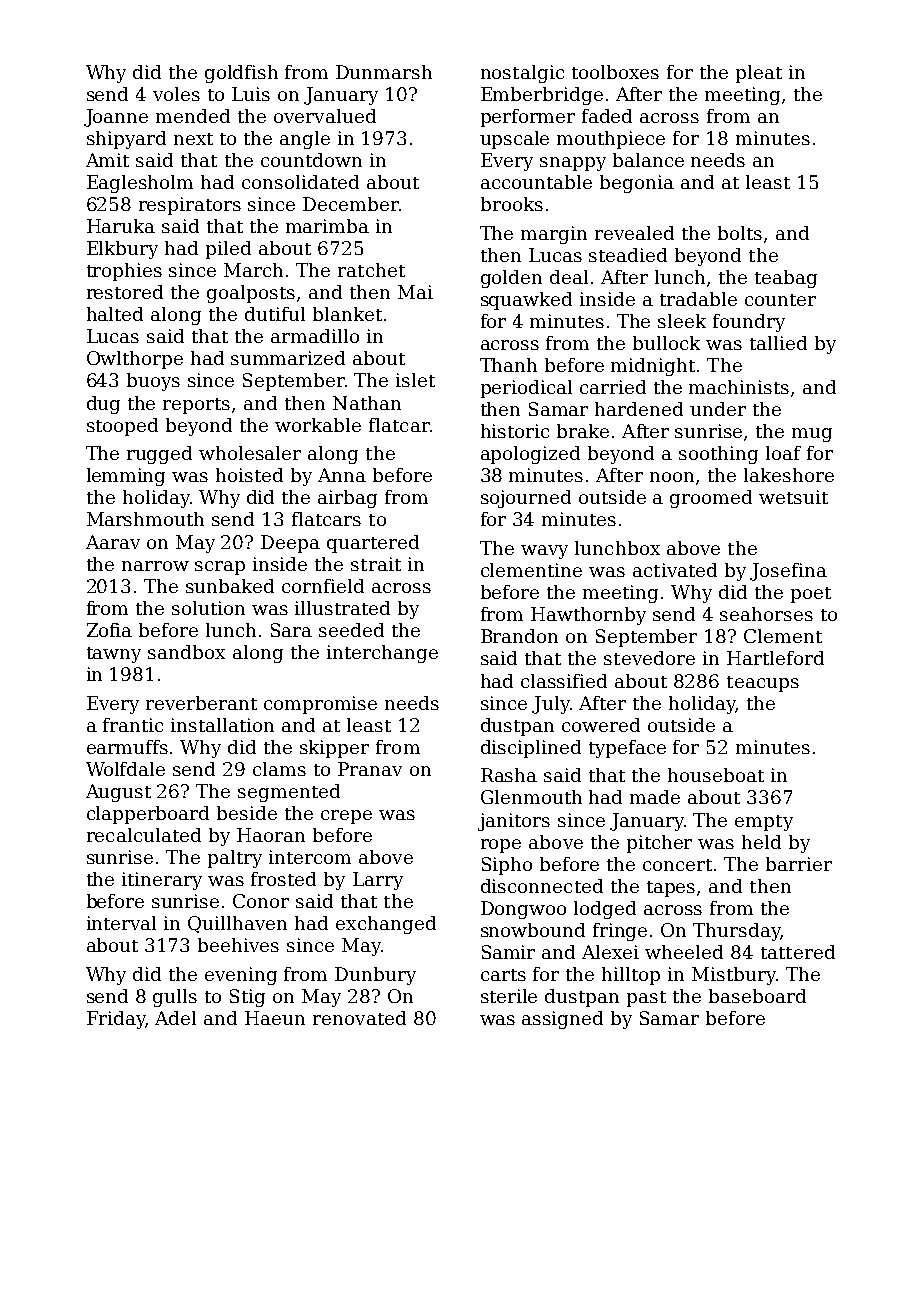 The width and height of the page is (924, 1314). Describe the element at coordinates (648, 160) in the page. I see `balance` at that location.
